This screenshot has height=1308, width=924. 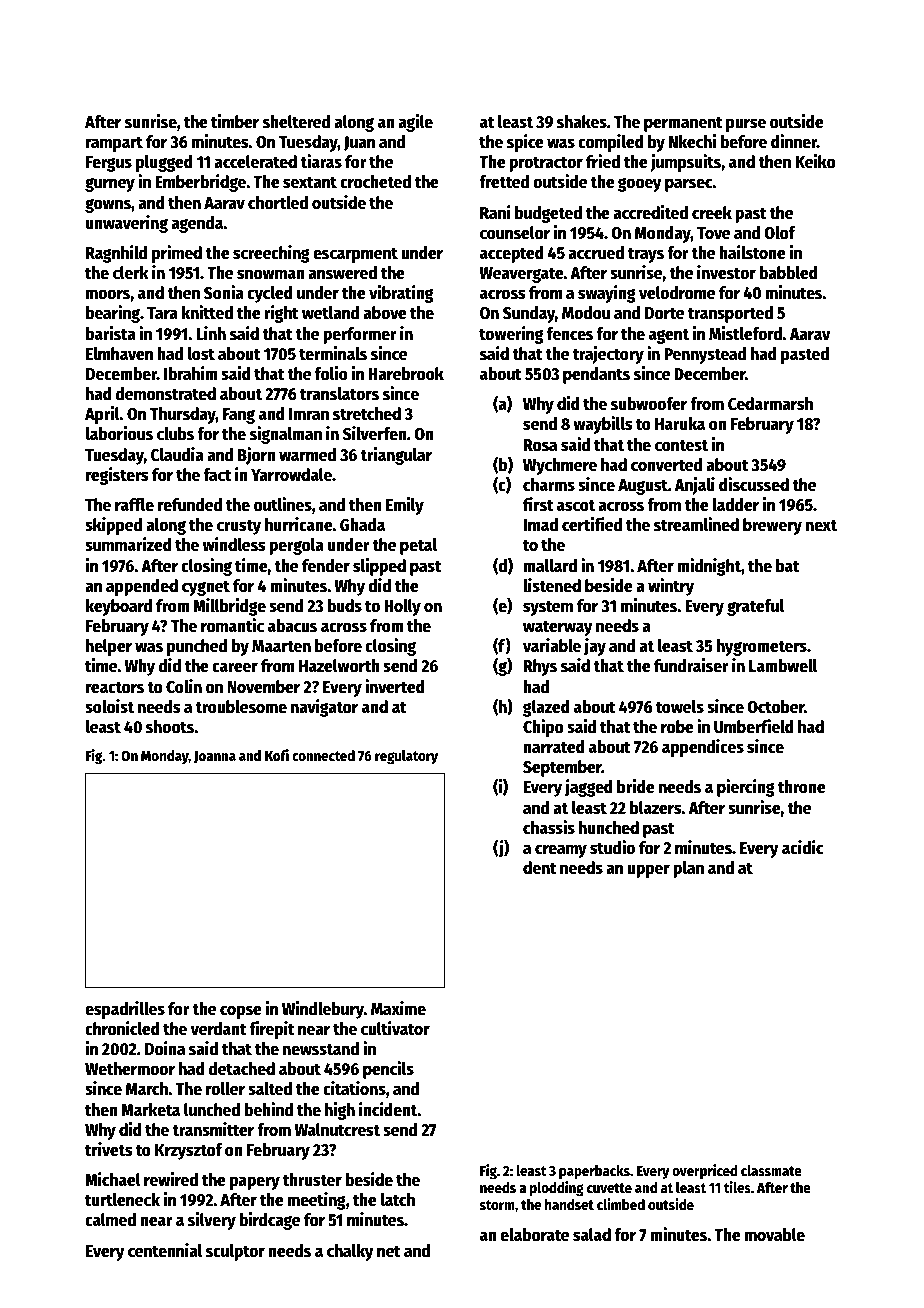 What do you see at coordinates (128, 544) in the screenshot?
I see `summarized` at bounding box center [128, 544].
